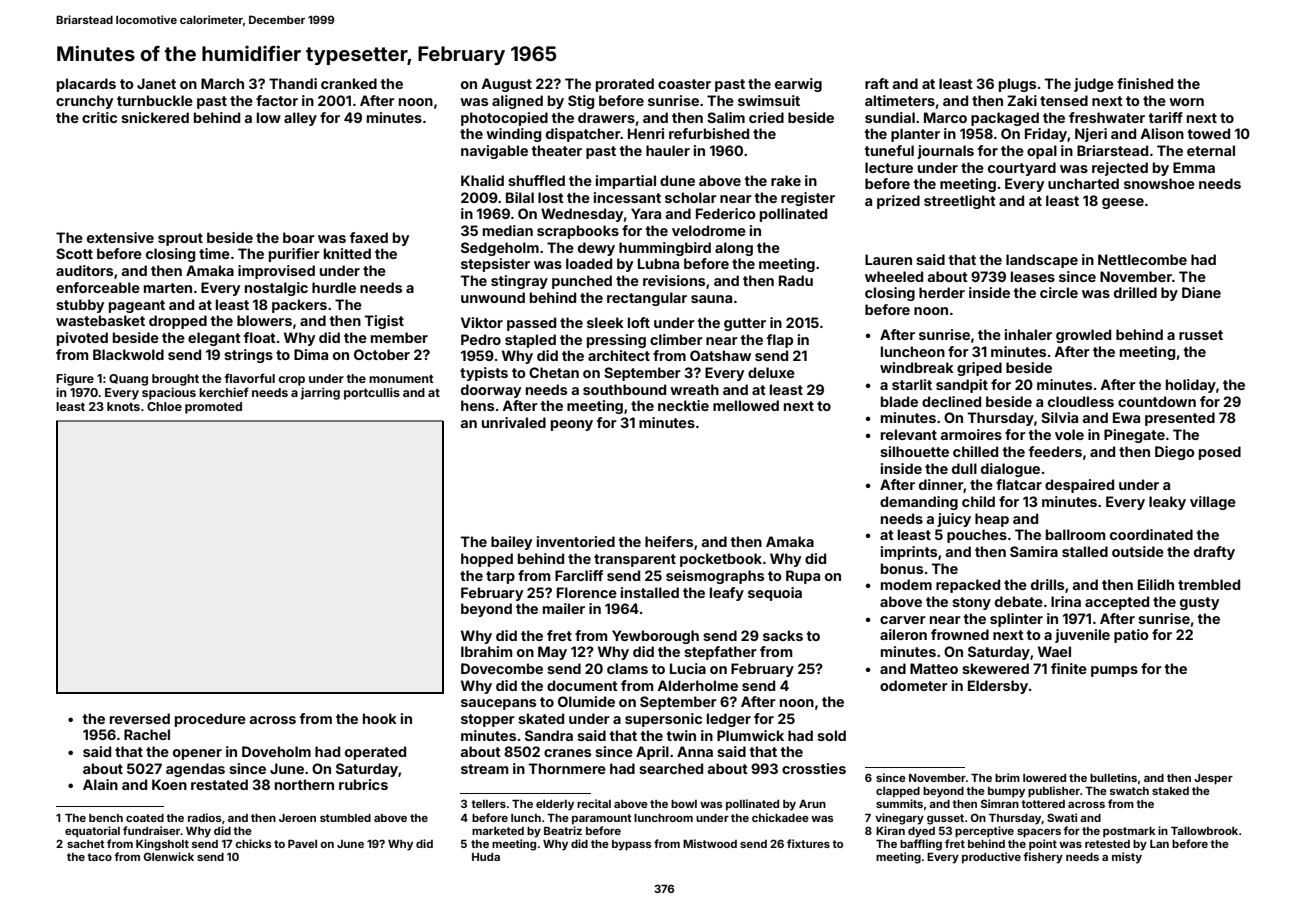 This screenshot has height=924, width=1308. What do you see at coordinates (140, 718) in the screenshot?
I see `reversed` at bounding box center [140, 718].
